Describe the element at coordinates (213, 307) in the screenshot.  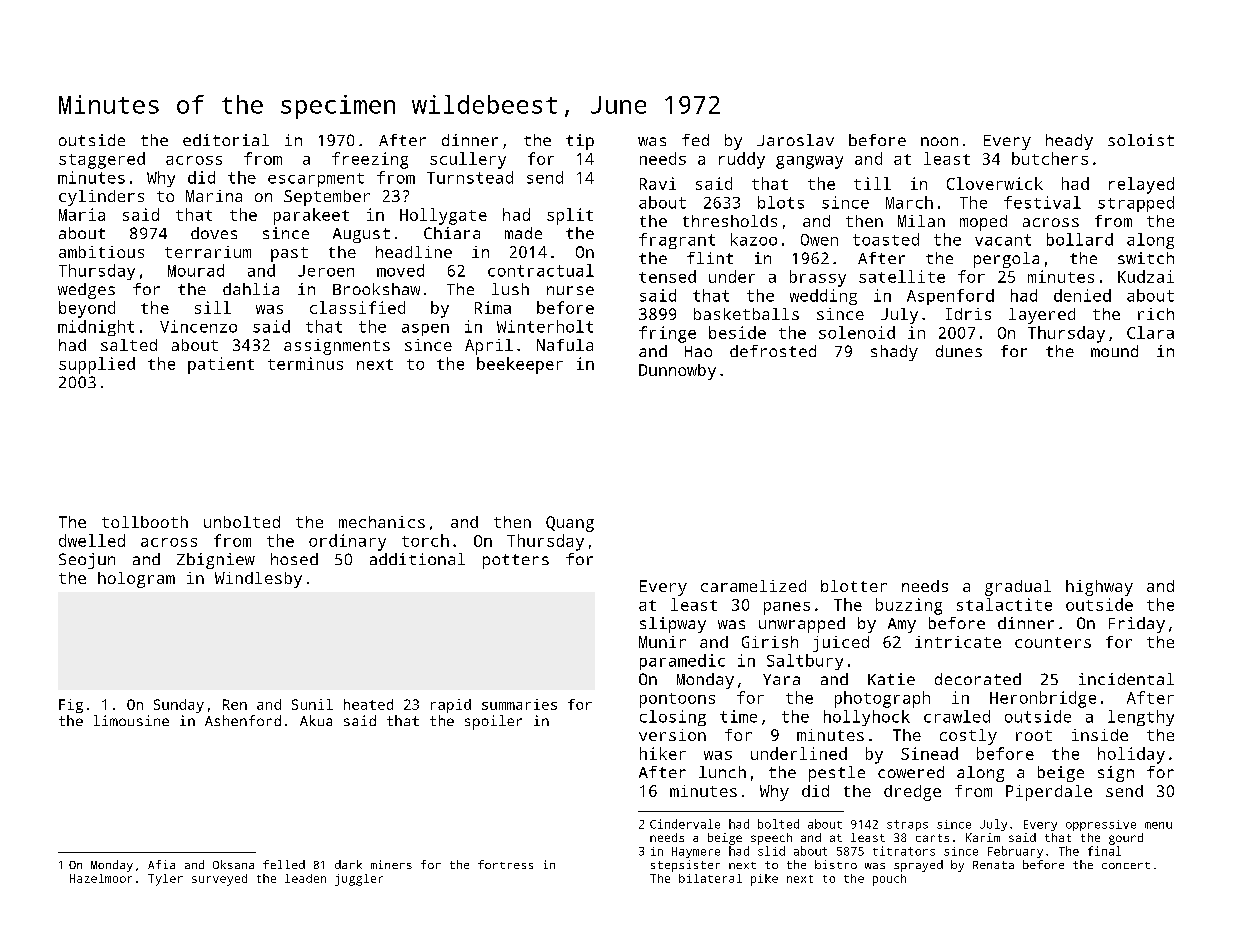
I see `sill` at that location.
